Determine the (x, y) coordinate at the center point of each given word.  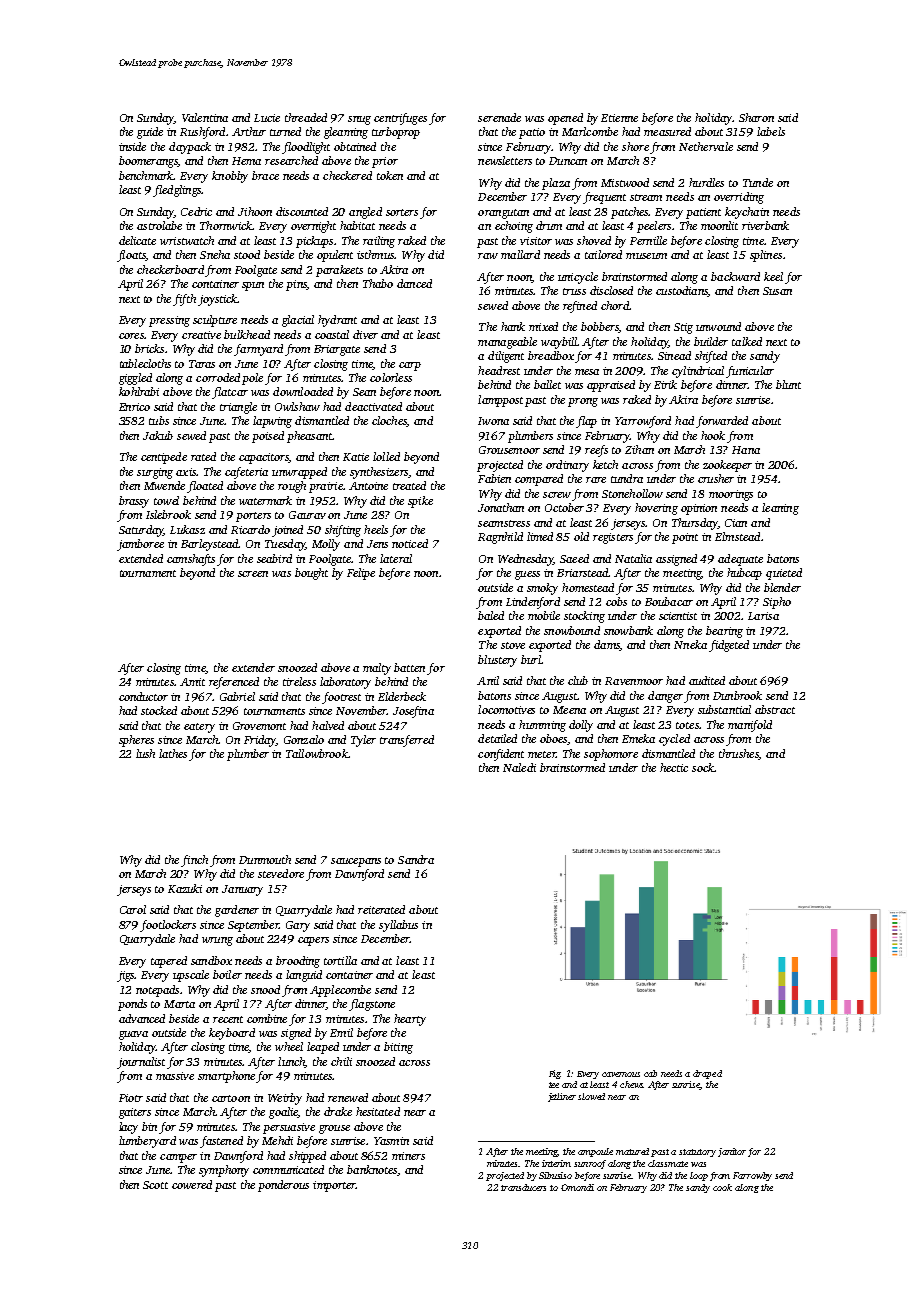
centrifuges (400, 119)
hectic (674, 767)
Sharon (756, 117)
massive (175, 1076)
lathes (173, 753)
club (578, 680)
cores (131, 336)
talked (747, 341)
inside (132, 146)
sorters (402, 212)
